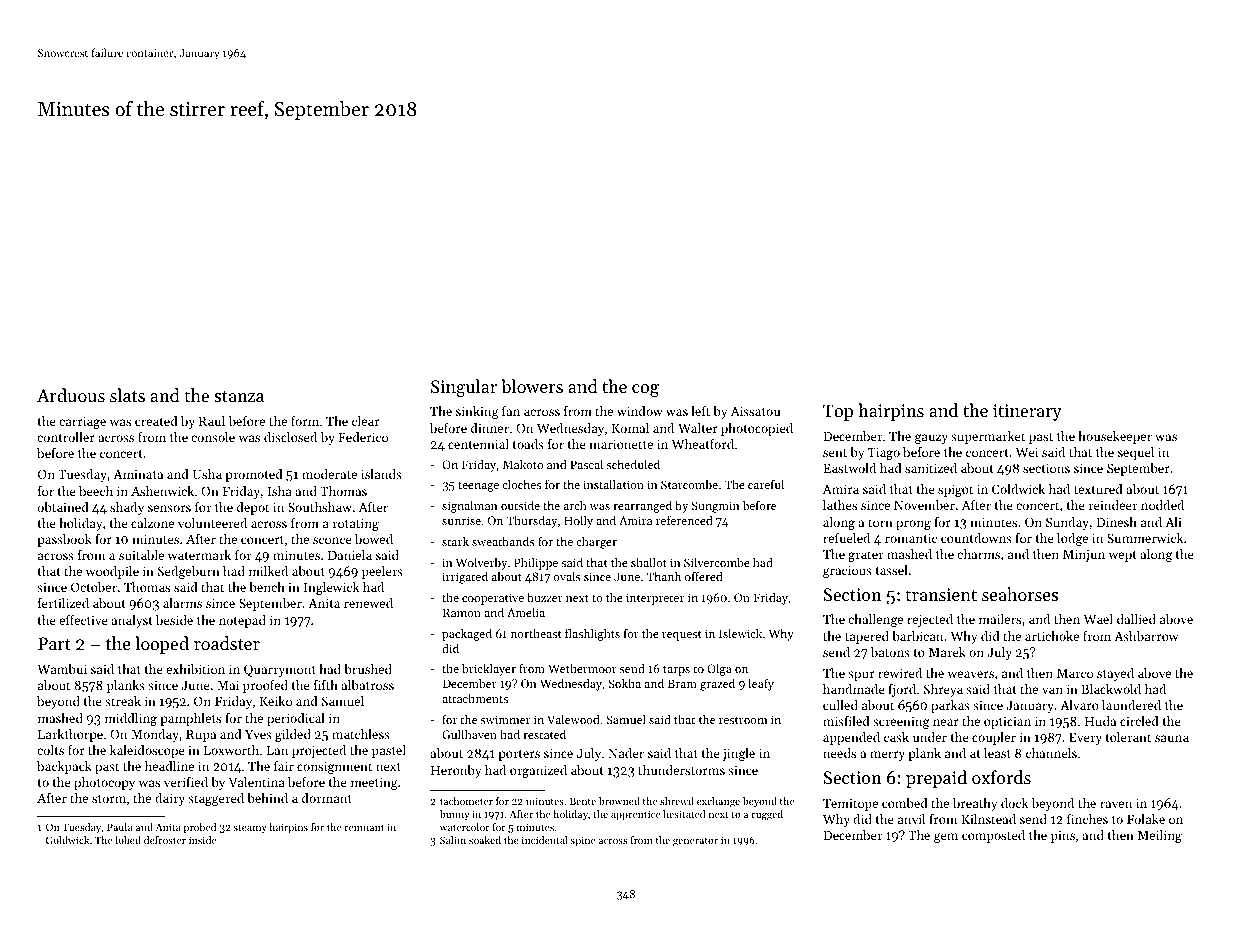 Image resolution: width=1233 pixels, height=952 pixels. What do you see at coordinates (71, 395) in the image?
I see `Arduous` at bounding box center [71, 395].
